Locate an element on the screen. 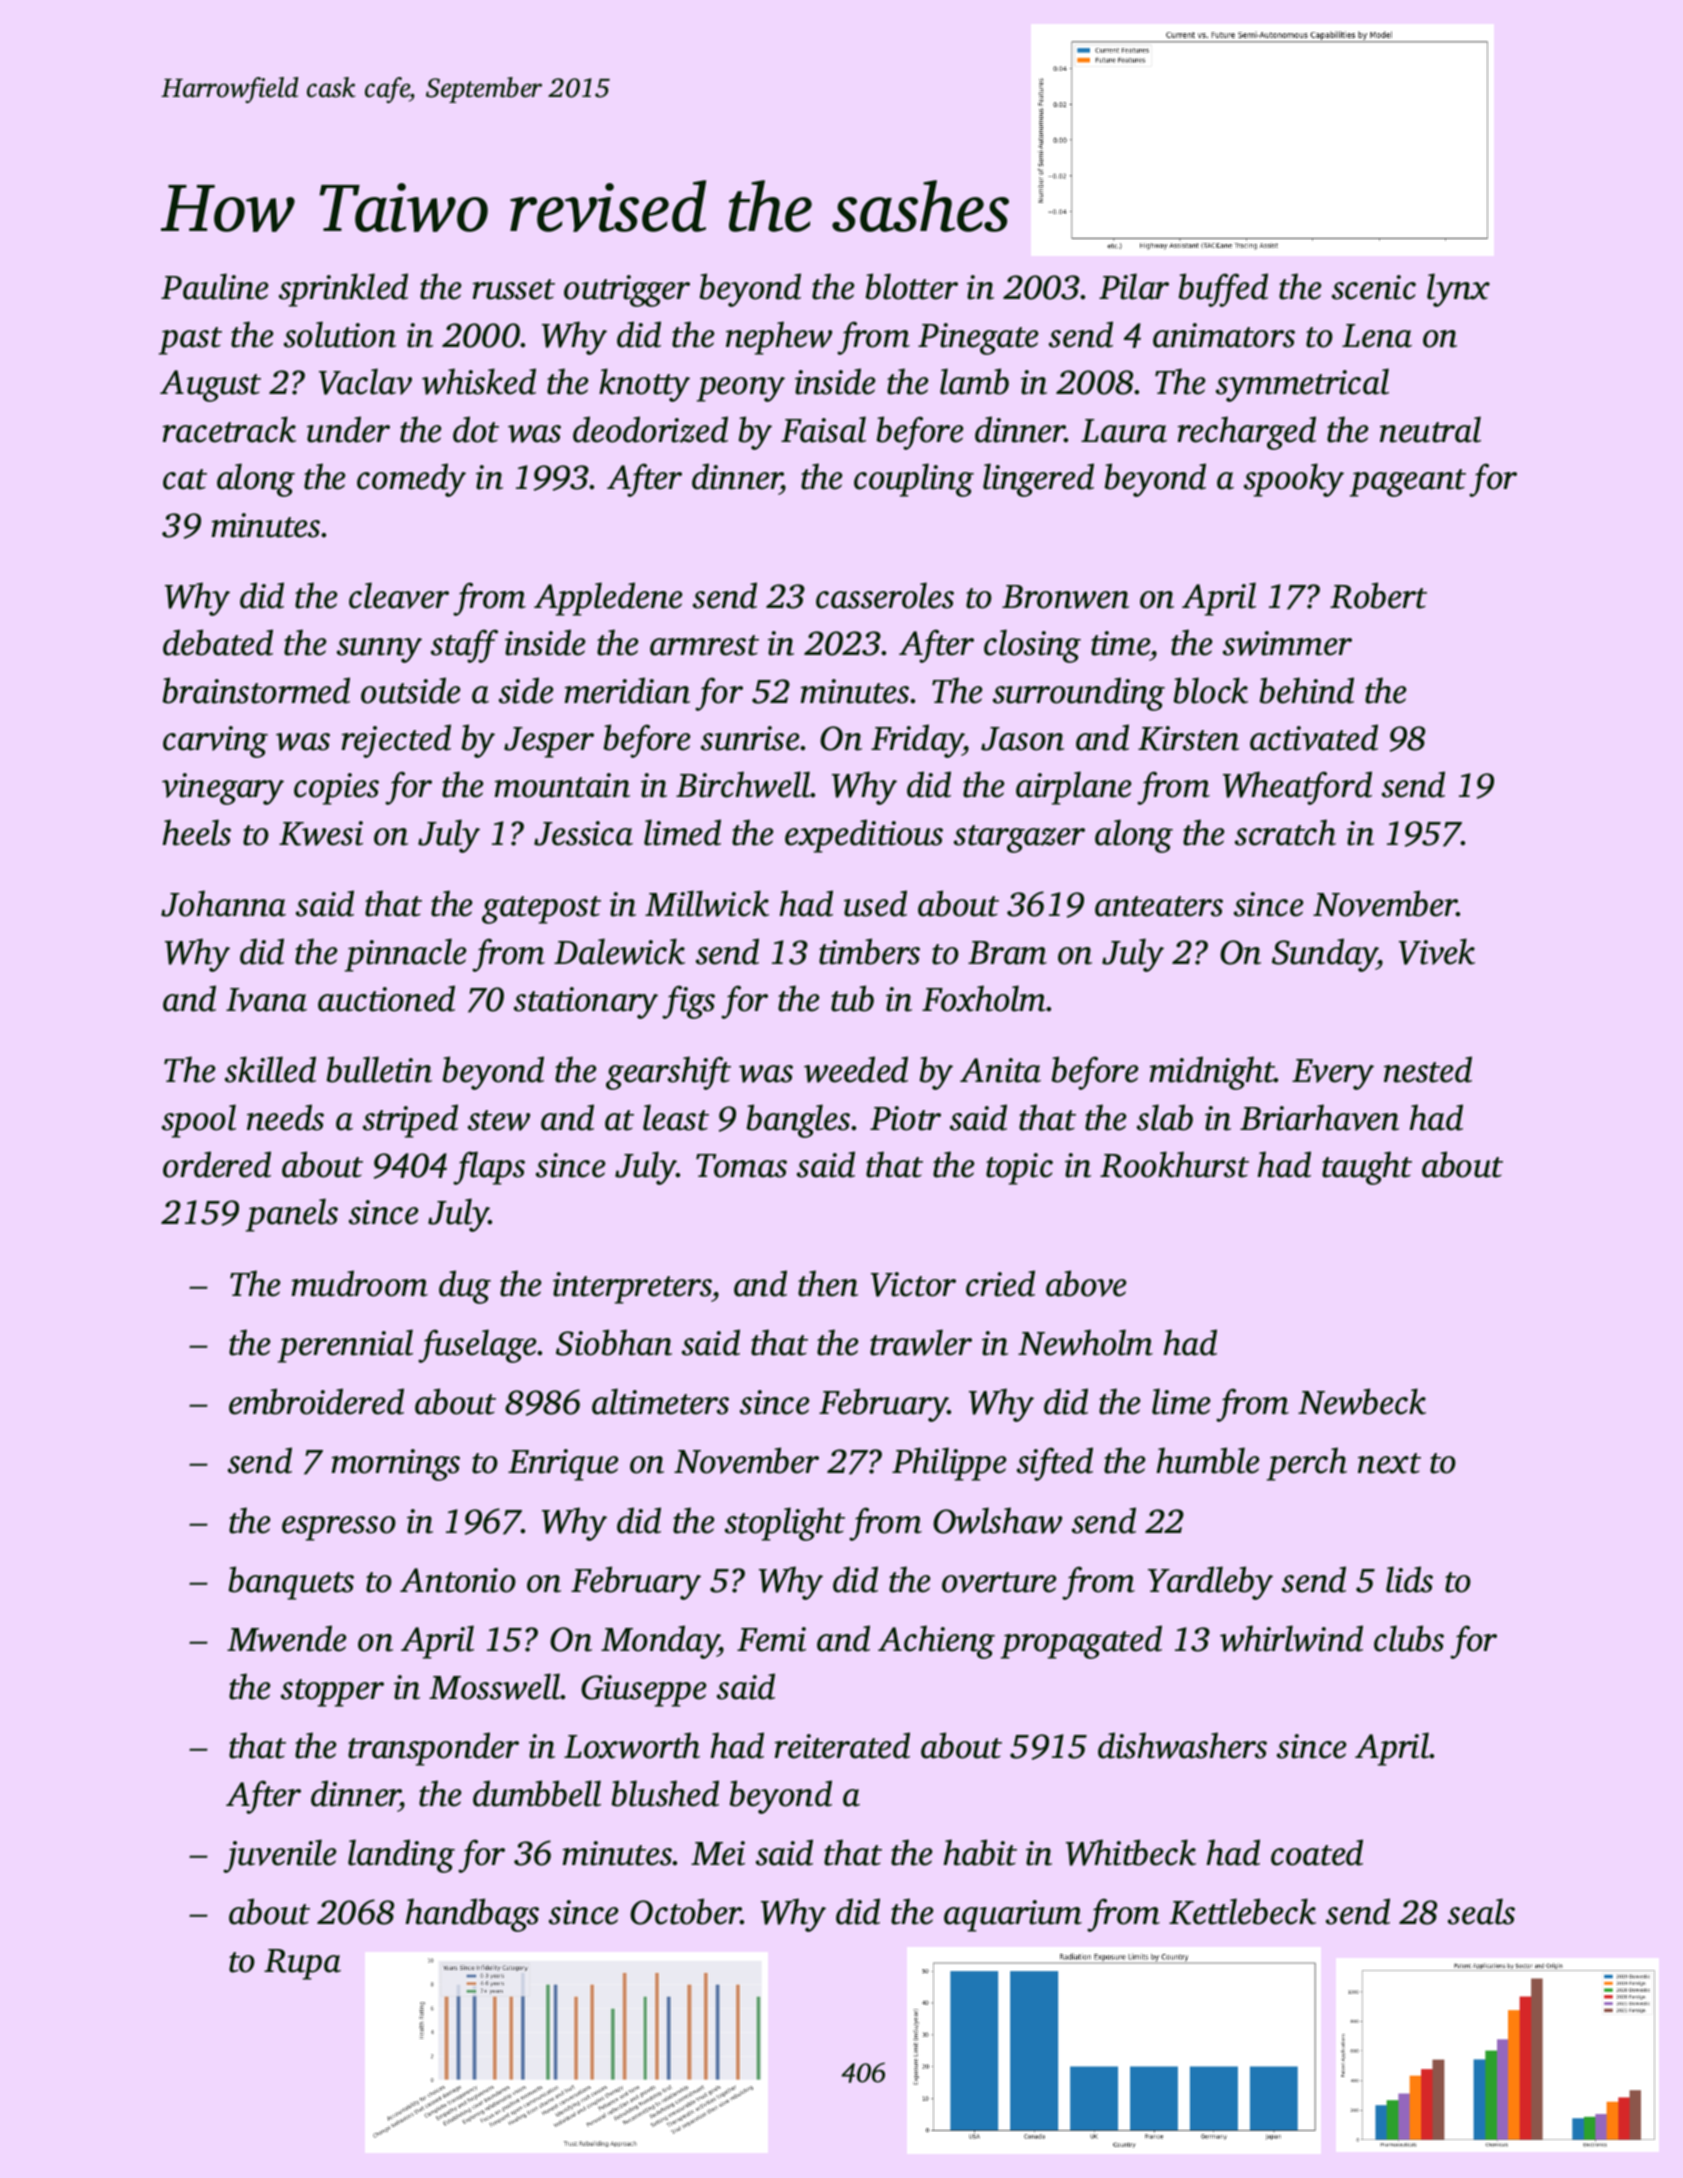 The height and width of the screenshot is (2178, 1683). racetrack is located at coordinates (229, 429).
